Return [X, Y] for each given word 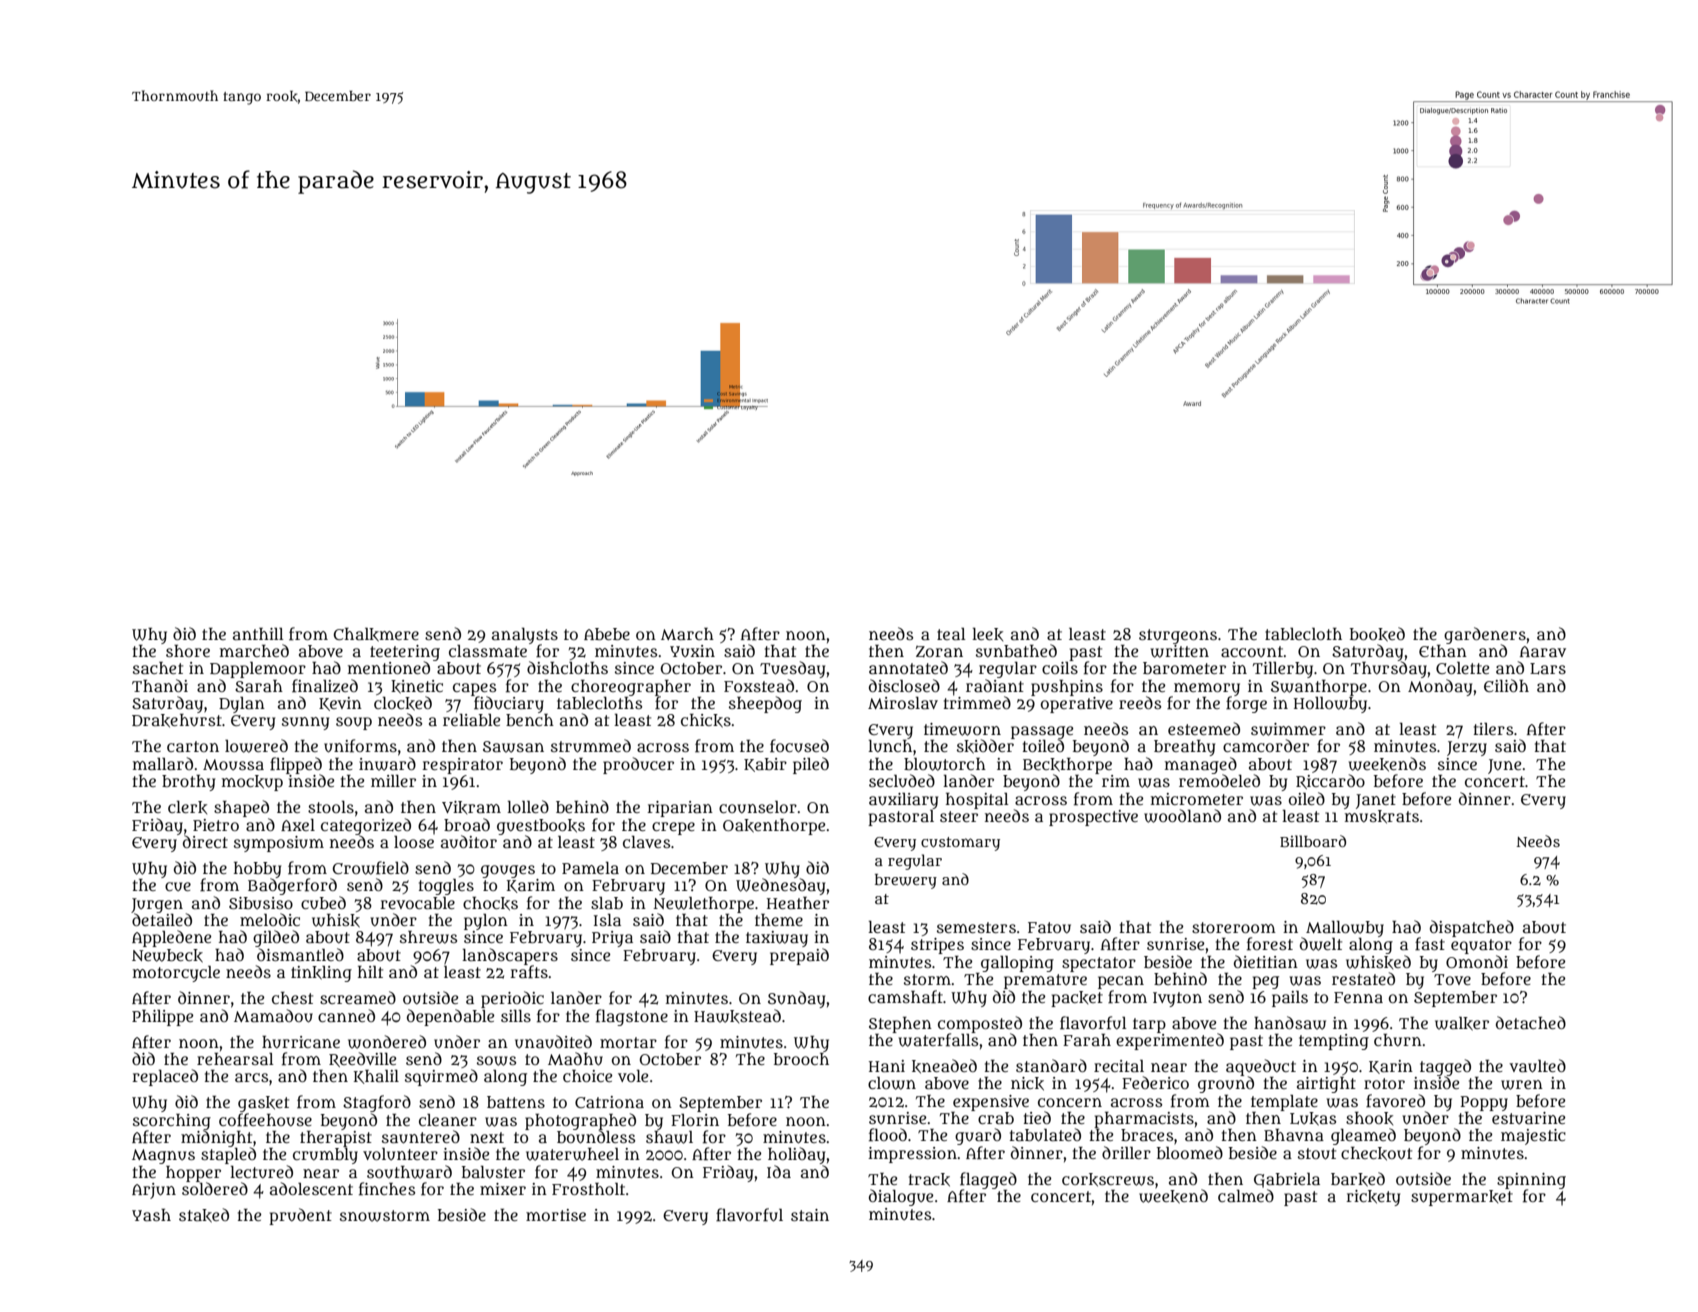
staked [204, 1215]
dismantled [300, 954]
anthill [258, 634]
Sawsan [513, 747]
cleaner [448, 1120]
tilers [1493, 729]
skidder [985, 746]
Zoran [939, 651]
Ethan [1443, 651]
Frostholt [588, 1189]
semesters [976, 927]
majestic [1533, 1137]
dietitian [1266, 961]
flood [888, 1135]
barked [1358, 1179]
